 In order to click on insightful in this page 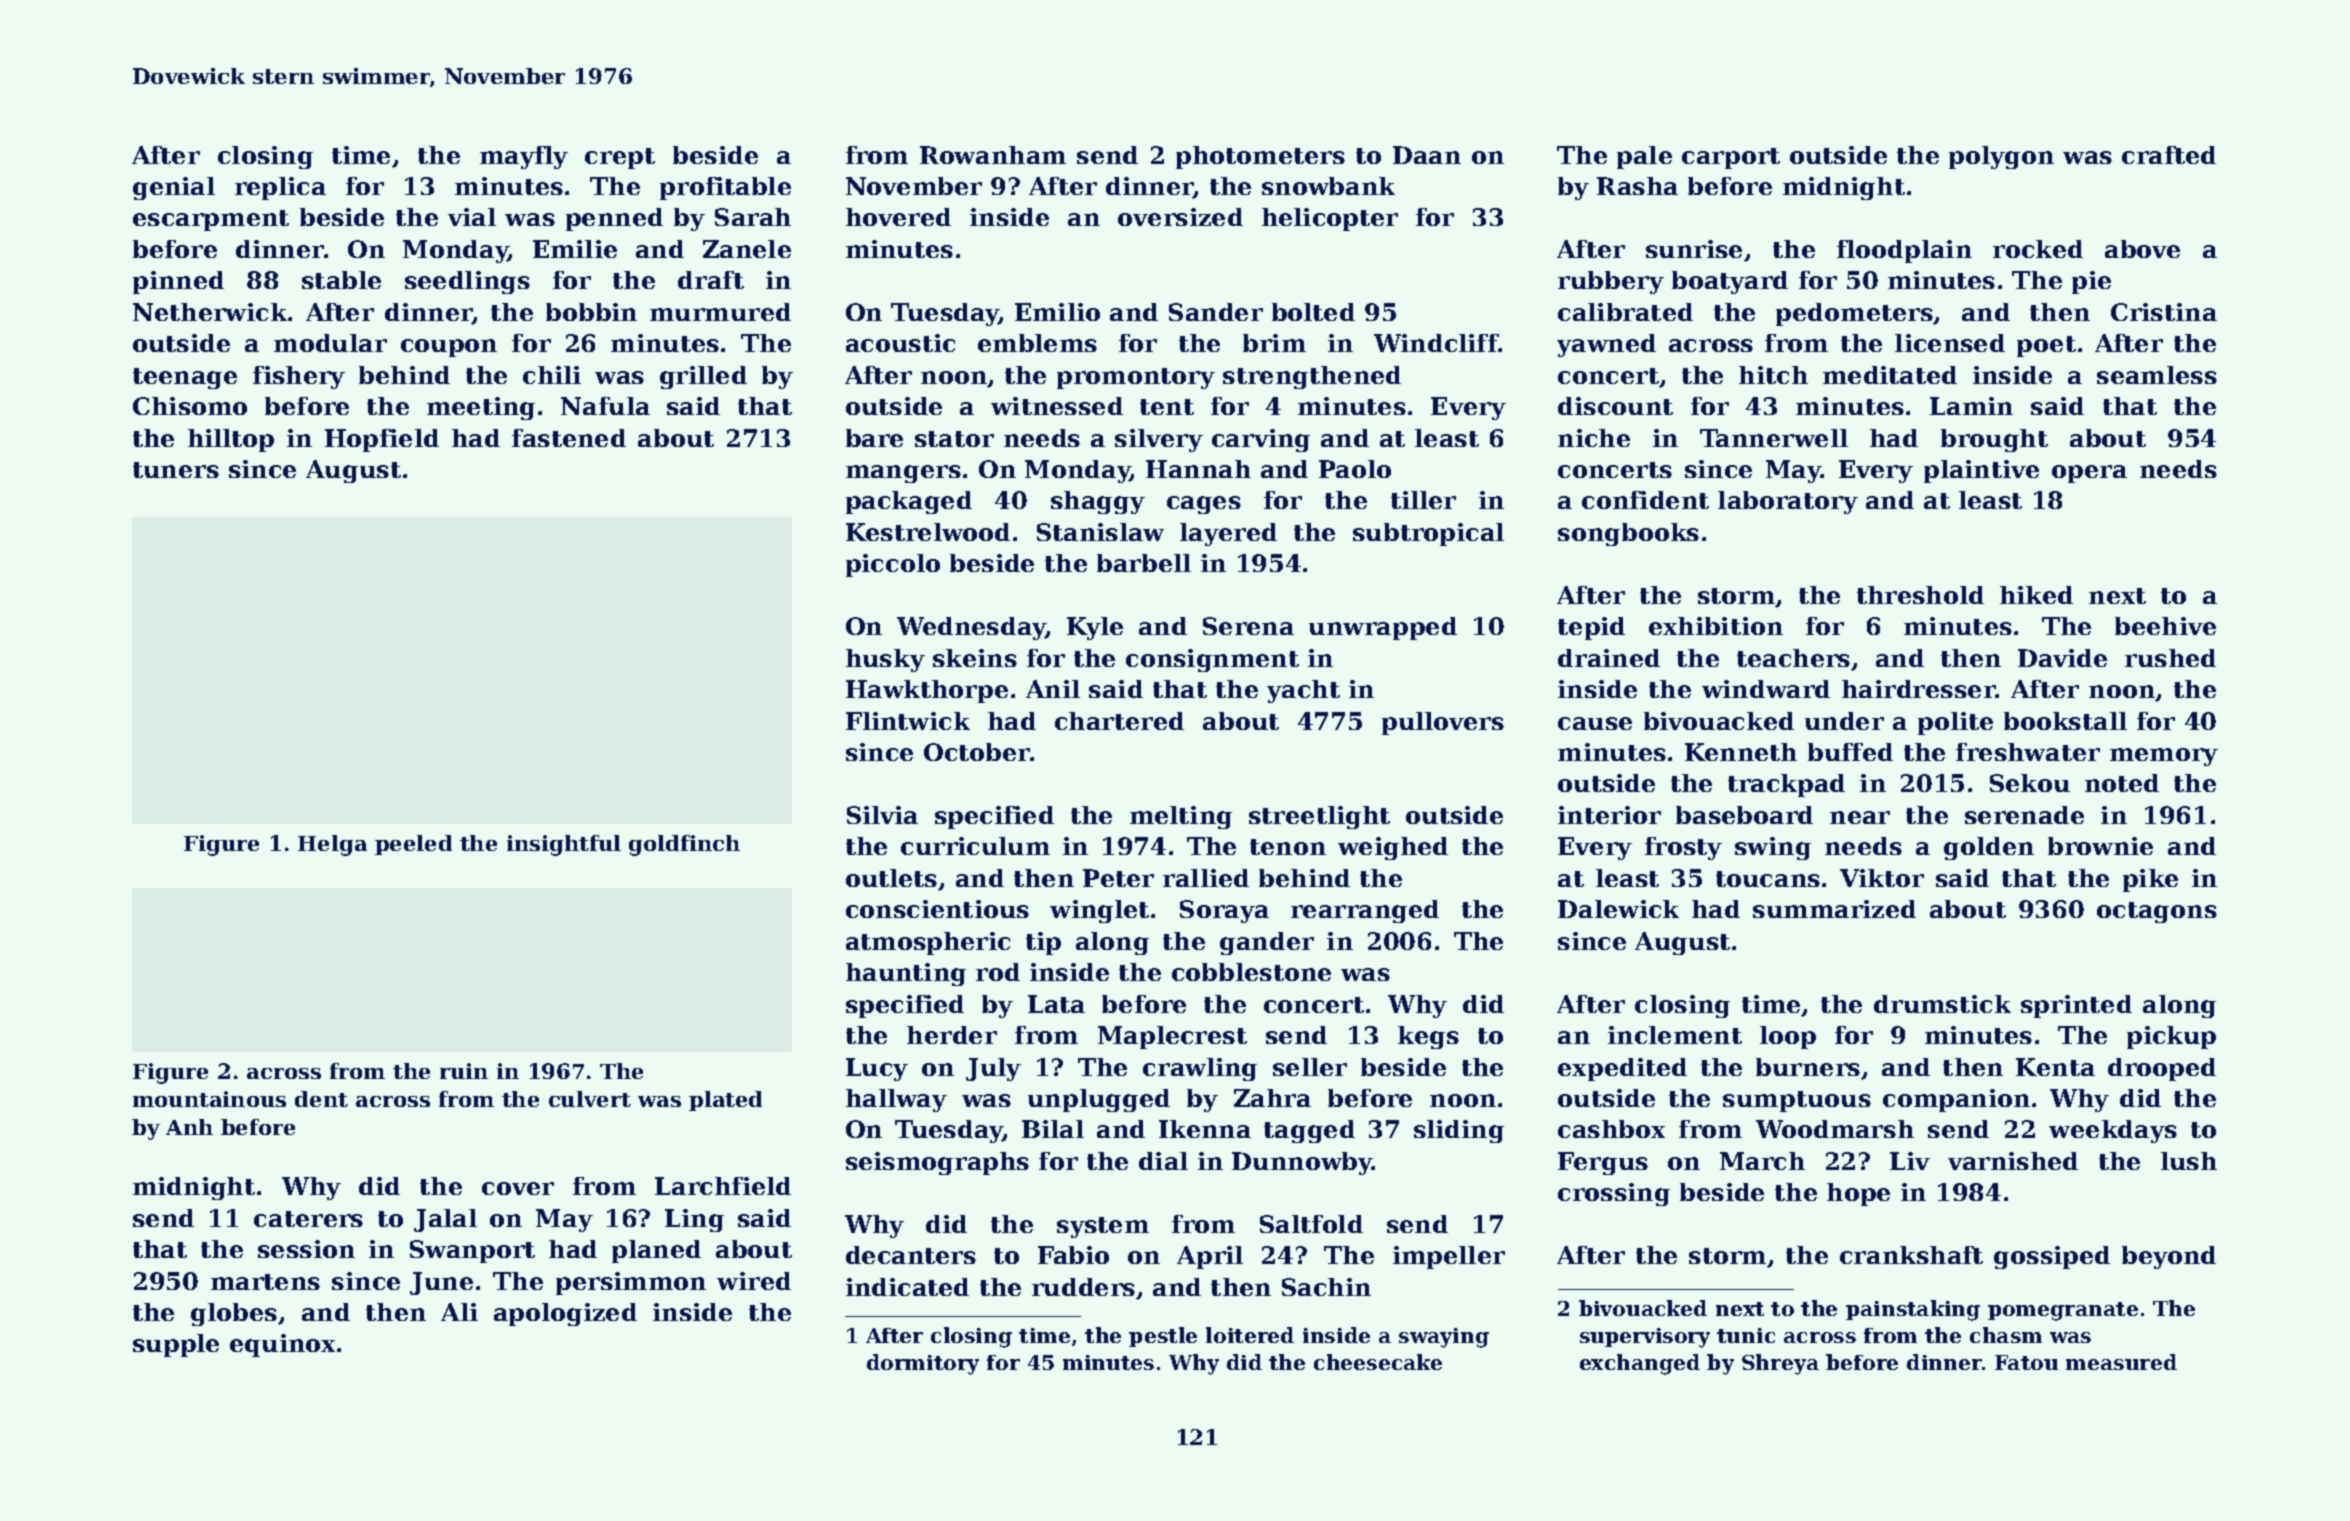, I will do `click(564, 845)`.
